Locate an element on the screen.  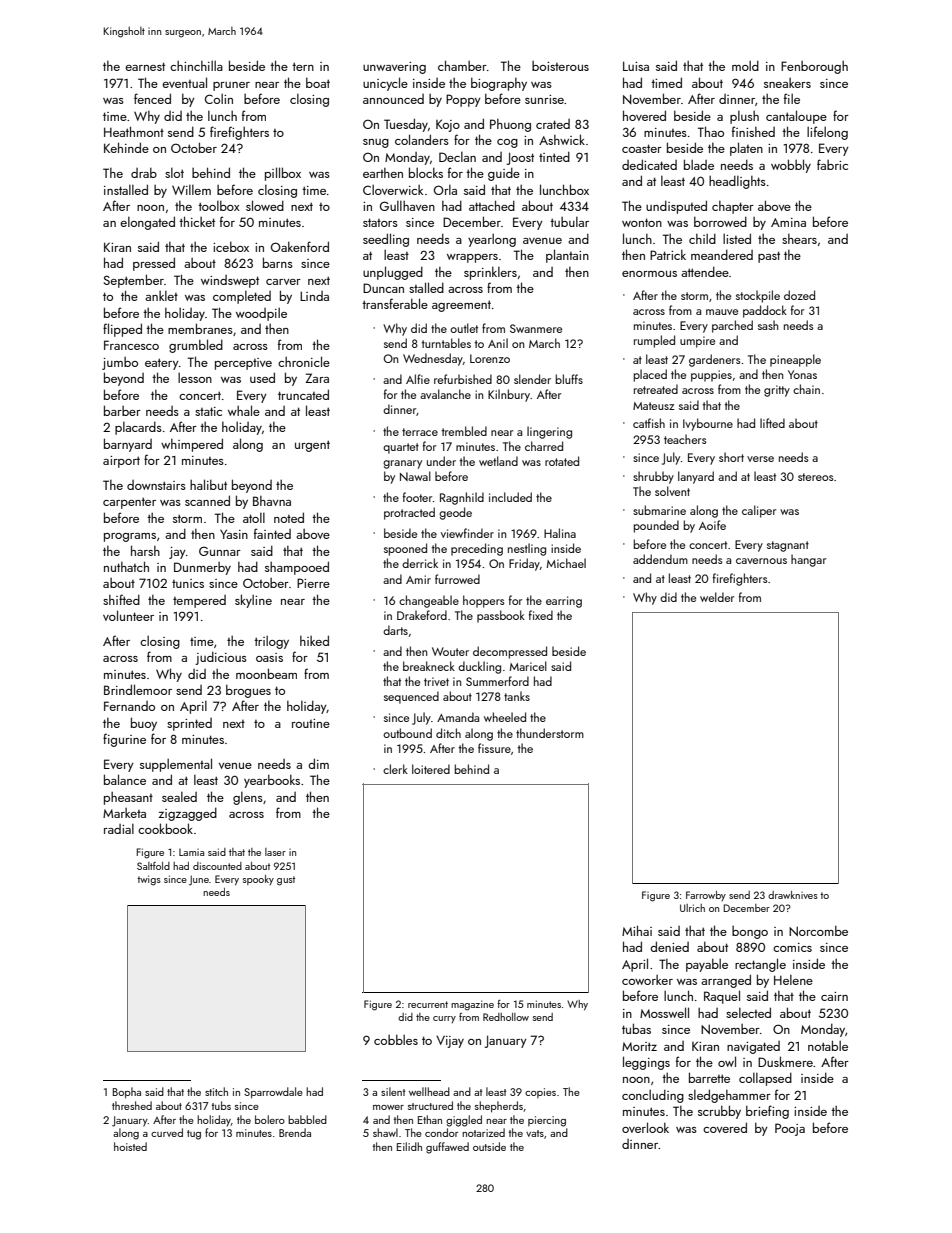
stitch is located at coordinates (216, 1091).
